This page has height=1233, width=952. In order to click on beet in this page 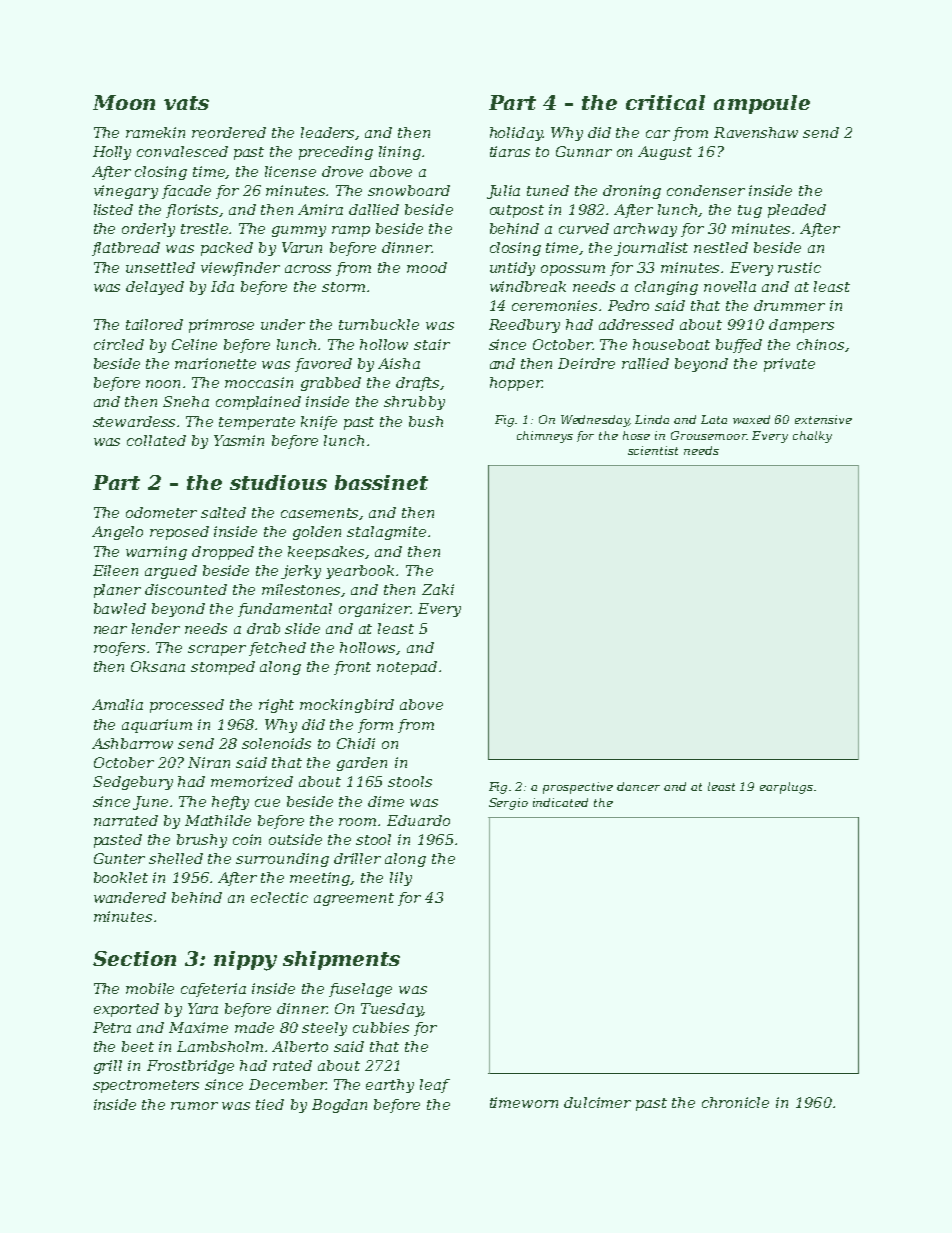, I will do `click(138, 1046)`.
